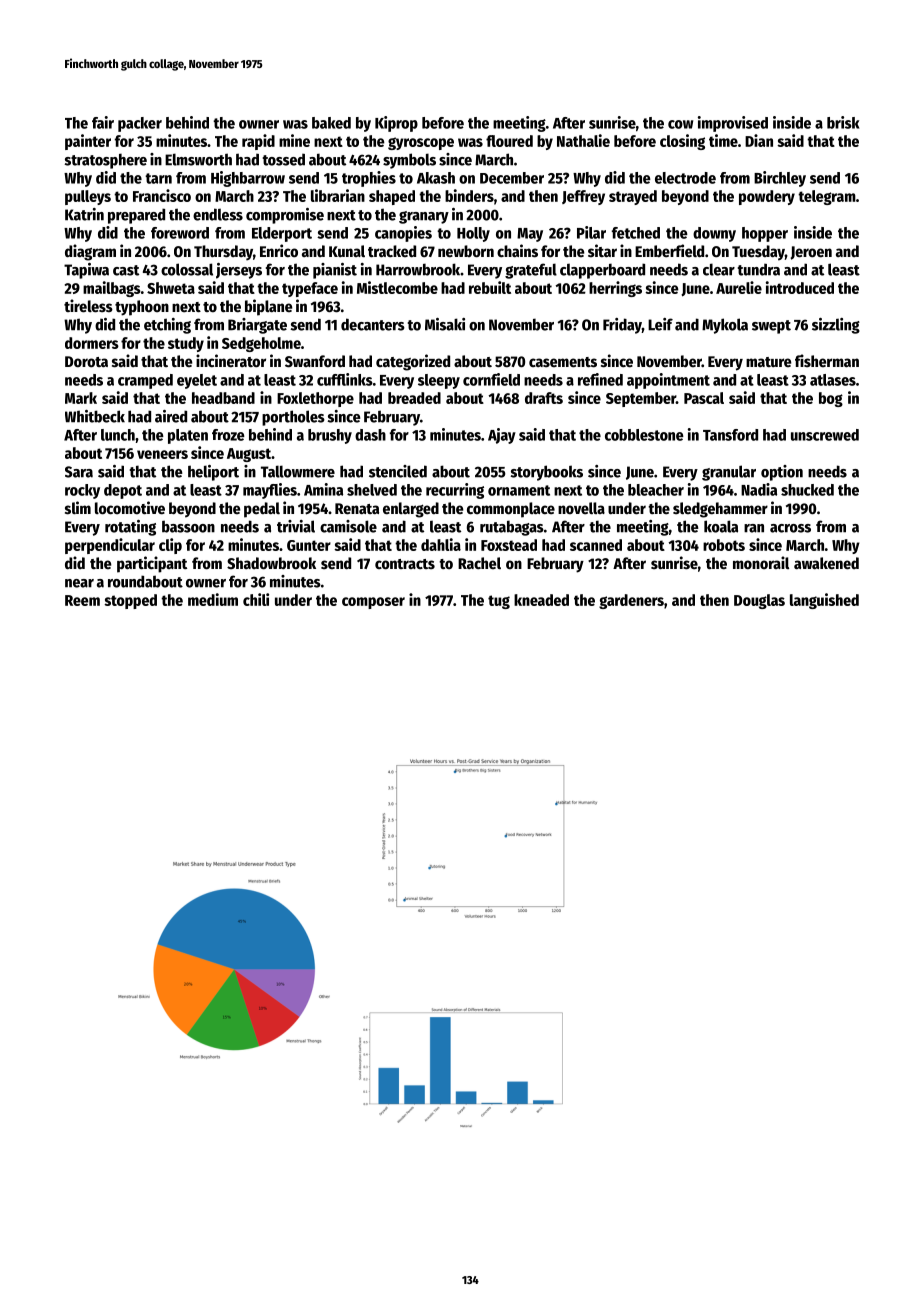  Describe the element at coordinates (145, 381) in the screenshot. I see `cramped` at that location.
